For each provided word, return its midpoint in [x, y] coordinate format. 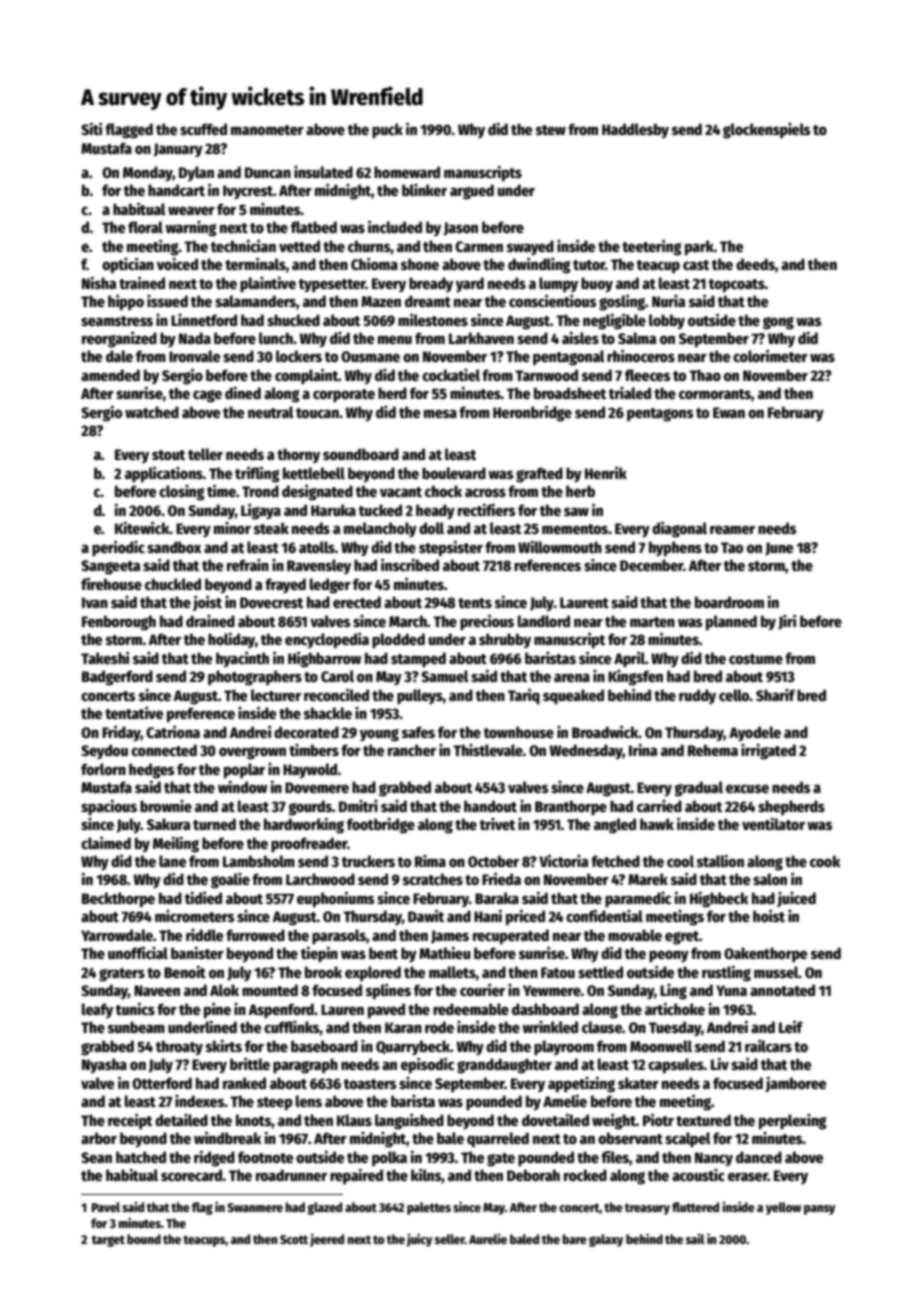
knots [253, 1120]
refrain [248, 565]
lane [172, 861]
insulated [323, 172]
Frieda [501, 878]
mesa [440, 413]
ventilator [773, 823]
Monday [148, 174]
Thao [705, 375]
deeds [755, 264]
